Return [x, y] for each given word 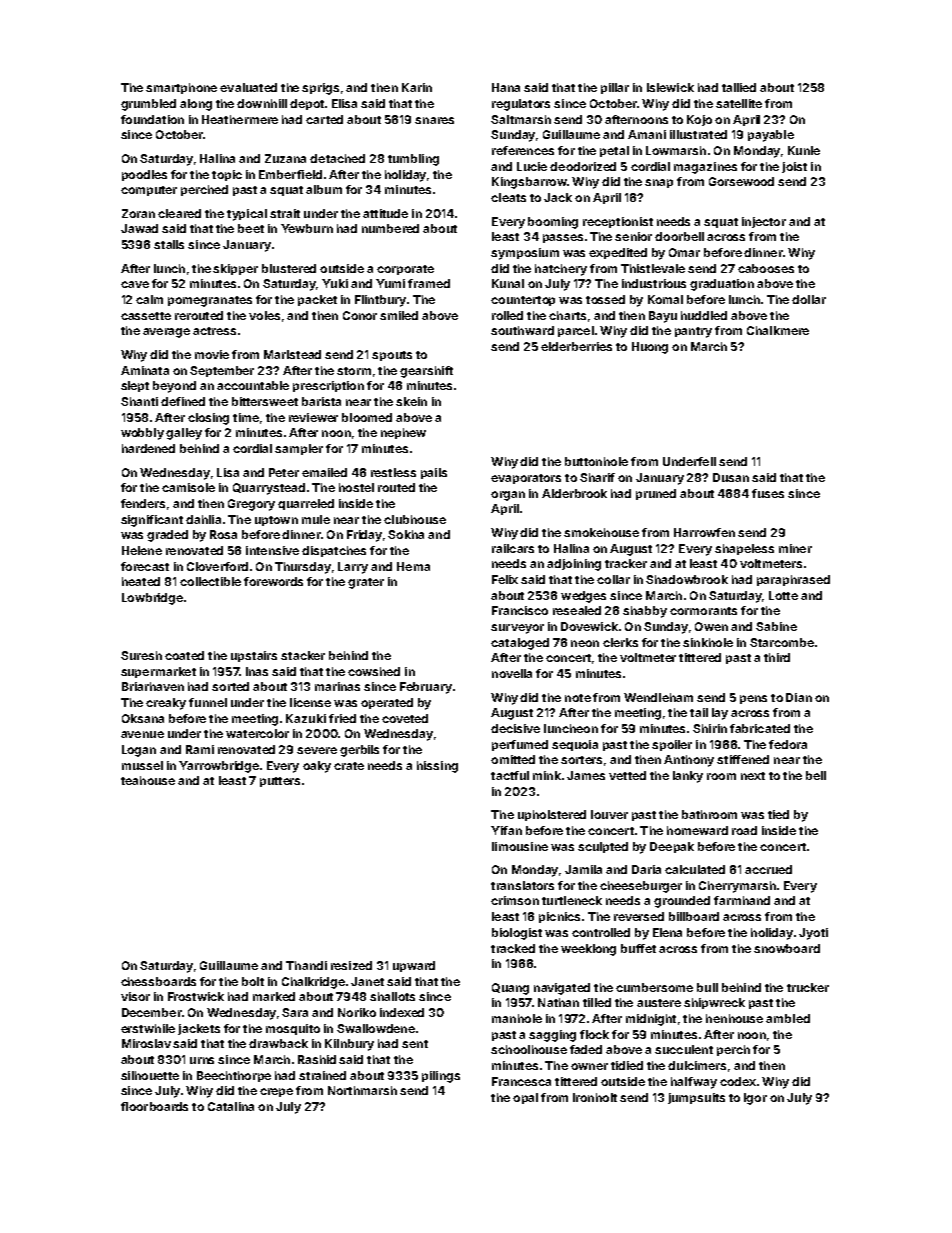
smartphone [181, 88]
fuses [768, 493]
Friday [364, 536]
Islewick [670, 87]
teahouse [148, 780]
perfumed [520, 745]
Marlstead [292, 354]
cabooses [766, 268]
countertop [523, 301]
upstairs [254, 656]
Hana [506, 87]
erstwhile [148, 1028]
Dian [799, 697]
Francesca [521, 1081]
